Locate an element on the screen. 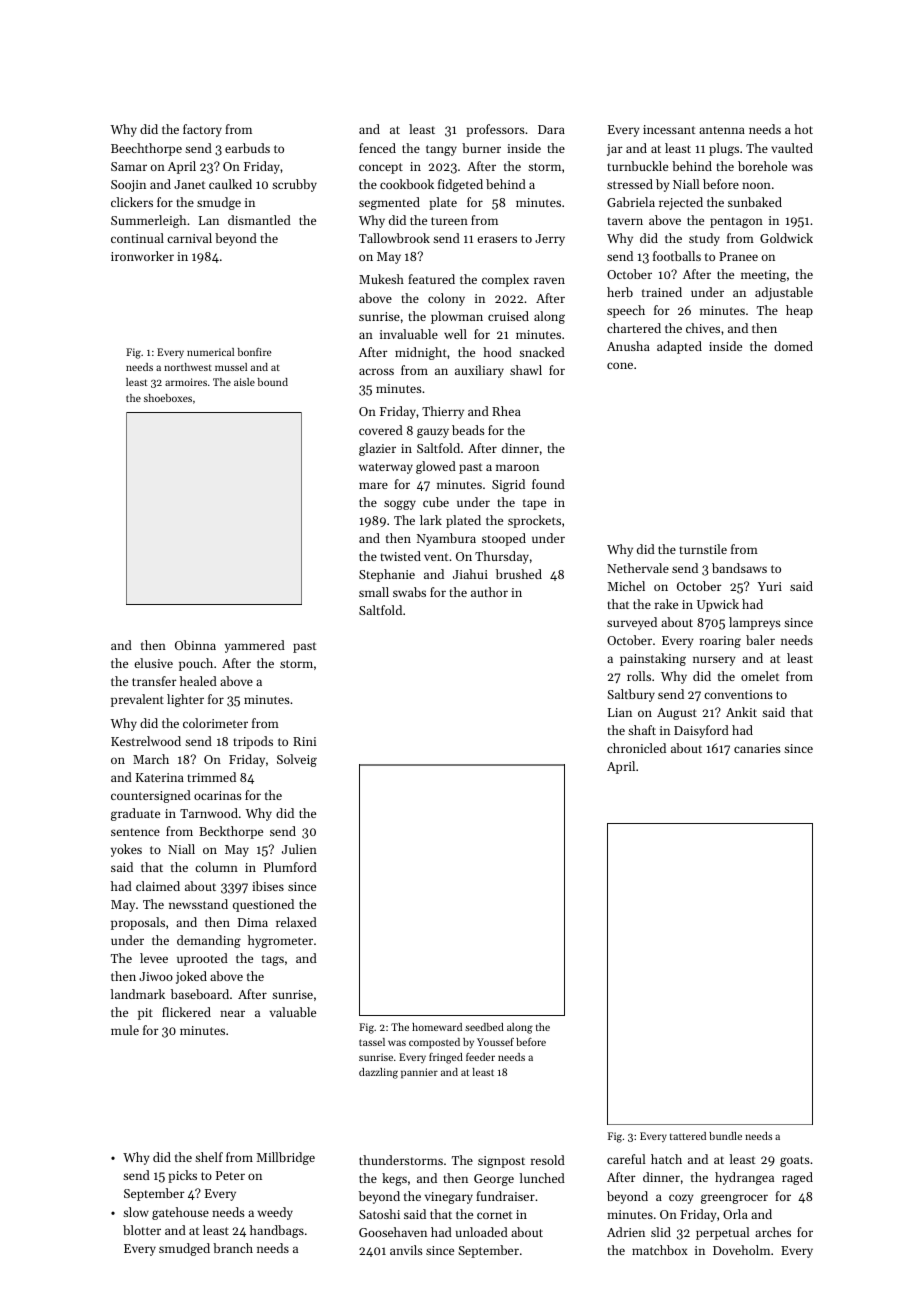  factory is located at coordinates (202, 130).
